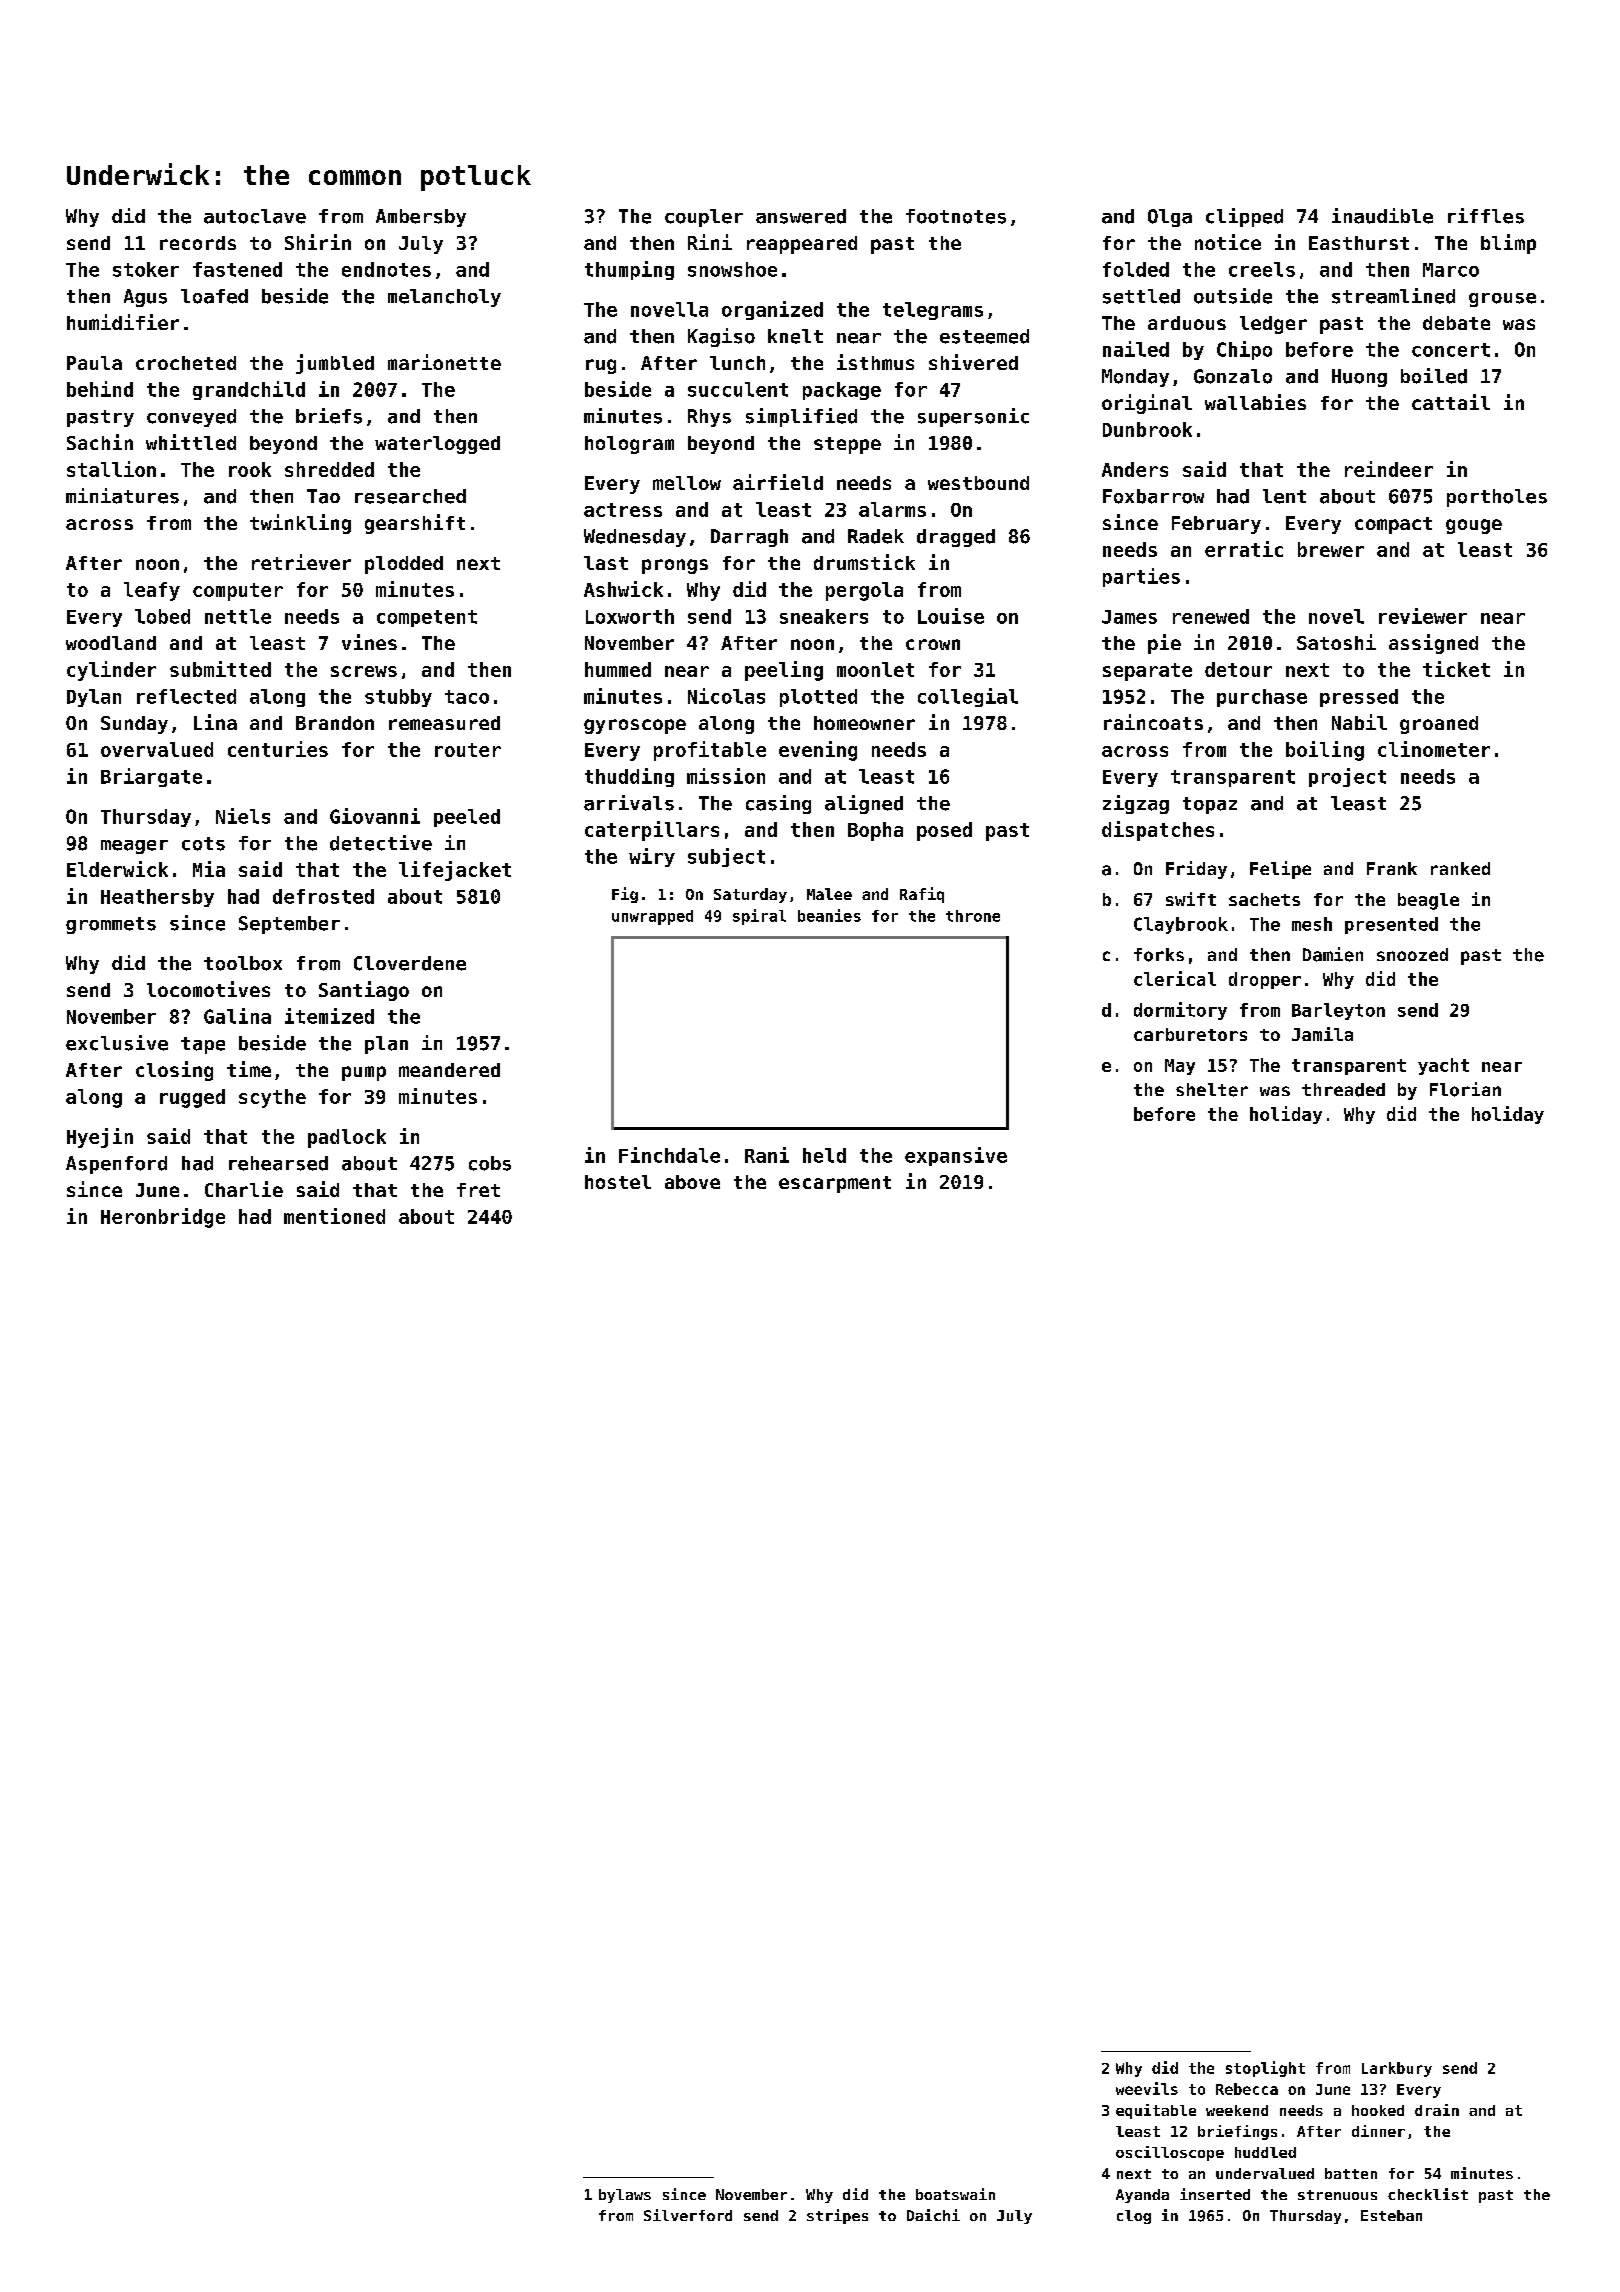 Image resolution: width=1620 pixels, height=2292 pixels. I want to click on Ambersby, so click(421, 218).
